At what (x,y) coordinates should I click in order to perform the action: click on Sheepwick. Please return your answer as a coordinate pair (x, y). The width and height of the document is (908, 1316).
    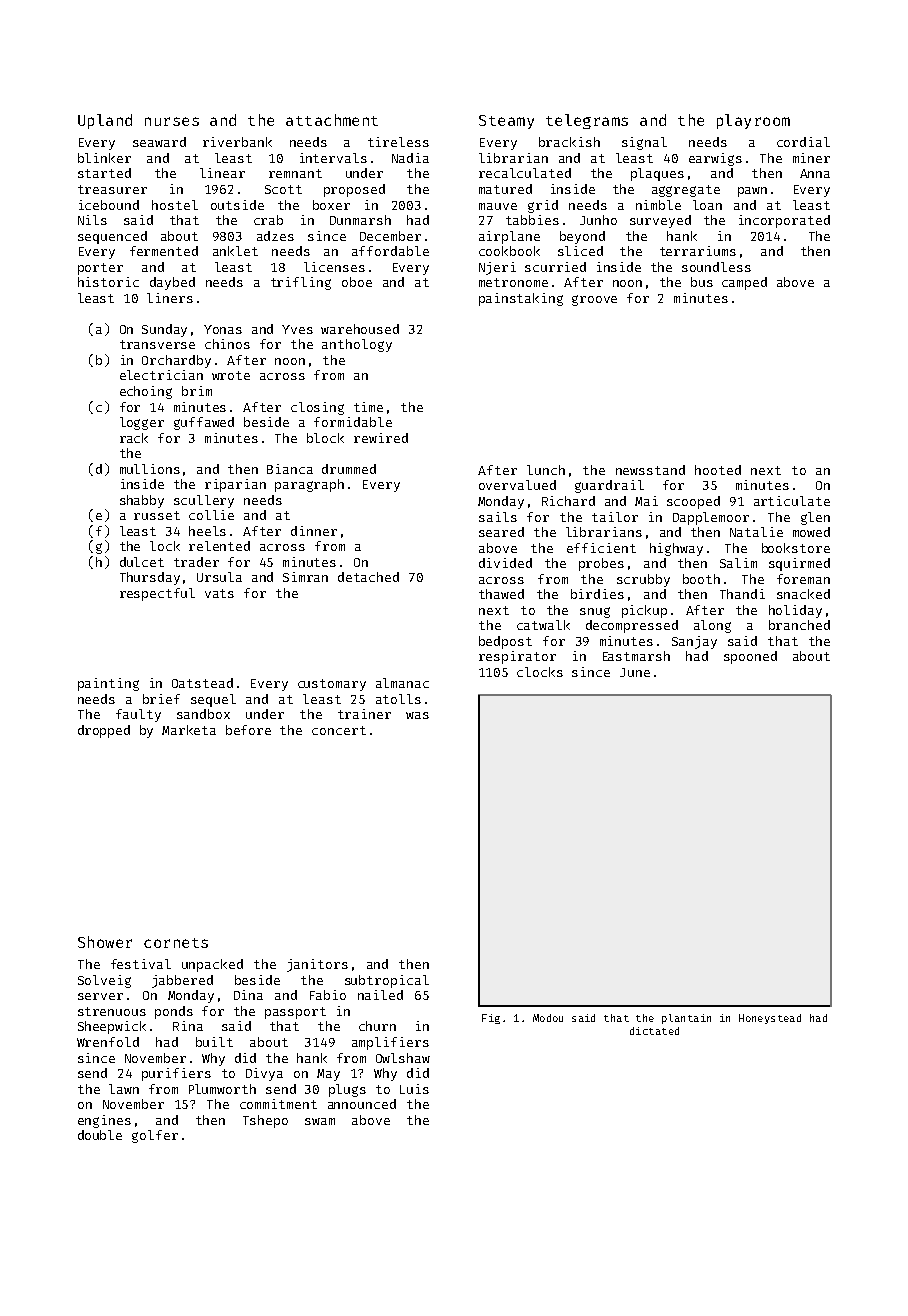
    Looking at the image, I should click on (112, 1027).
